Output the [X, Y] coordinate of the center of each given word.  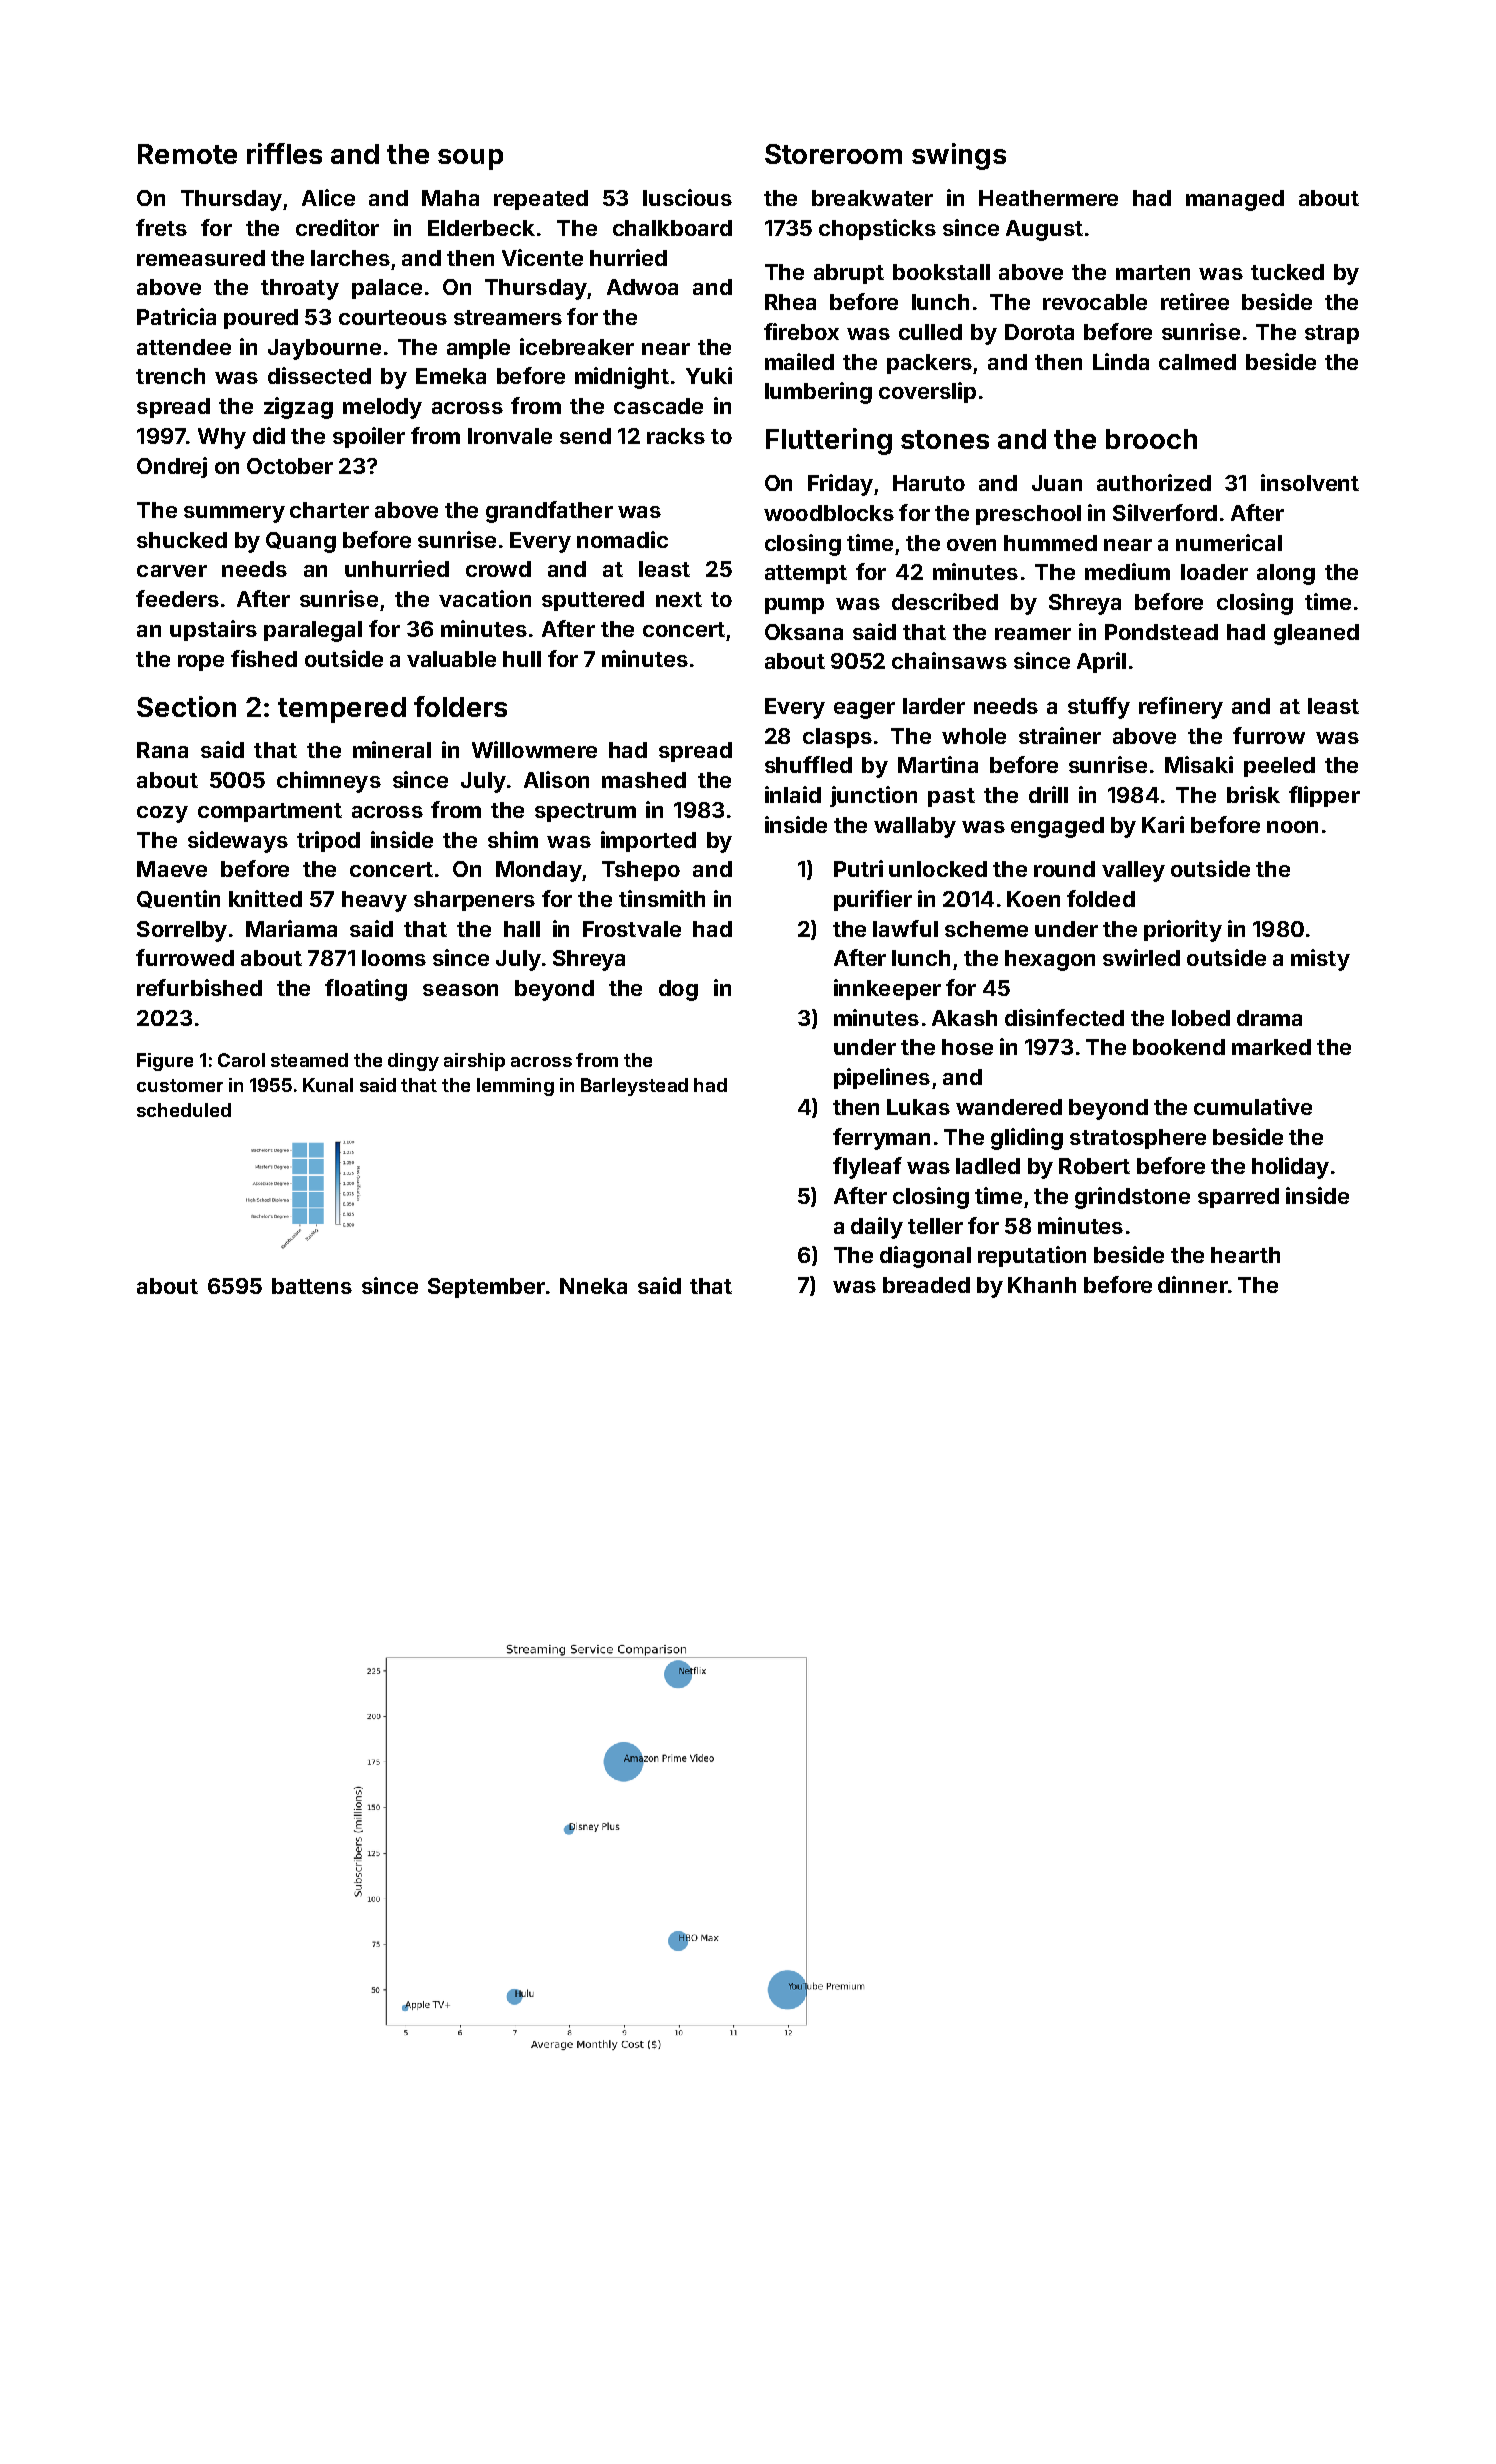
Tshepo [641, 871]
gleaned [1316, 634]
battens [312, 1286]
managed [1235, 200]
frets [161, 227]
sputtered [593, 601]
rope [201, 663]
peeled [1279, 767]
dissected [319, 375]
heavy [374, 901]
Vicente [542, 257]
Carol [241, 1060]
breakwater [872, 198]
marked [1271, 1047]
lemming [515, 1087]
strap [1332, 334]
